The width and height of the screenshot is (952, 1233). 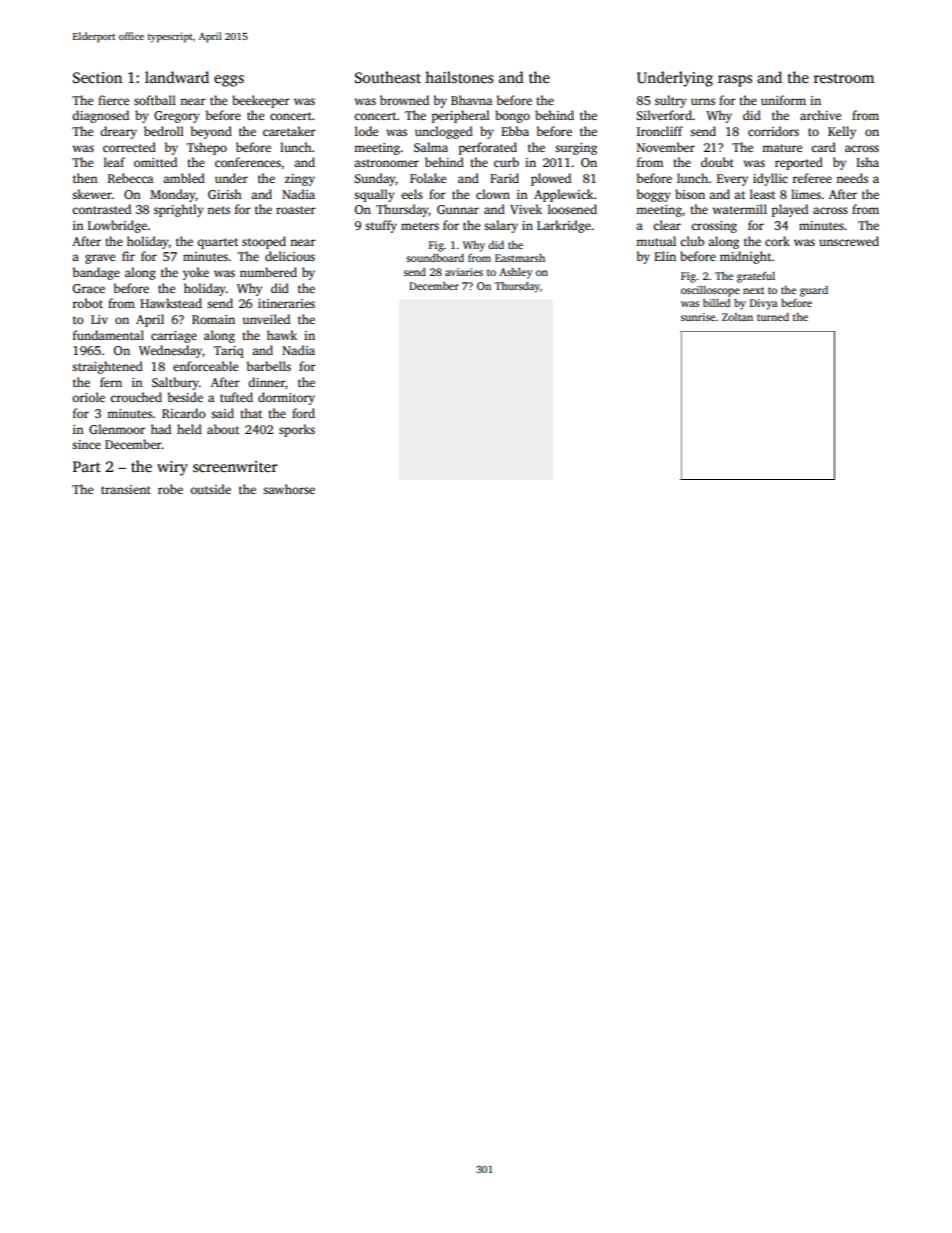 What do you see at coordinates (782, 148) in the screenshot?
I see `mature` at bounding box center [782, 148].
